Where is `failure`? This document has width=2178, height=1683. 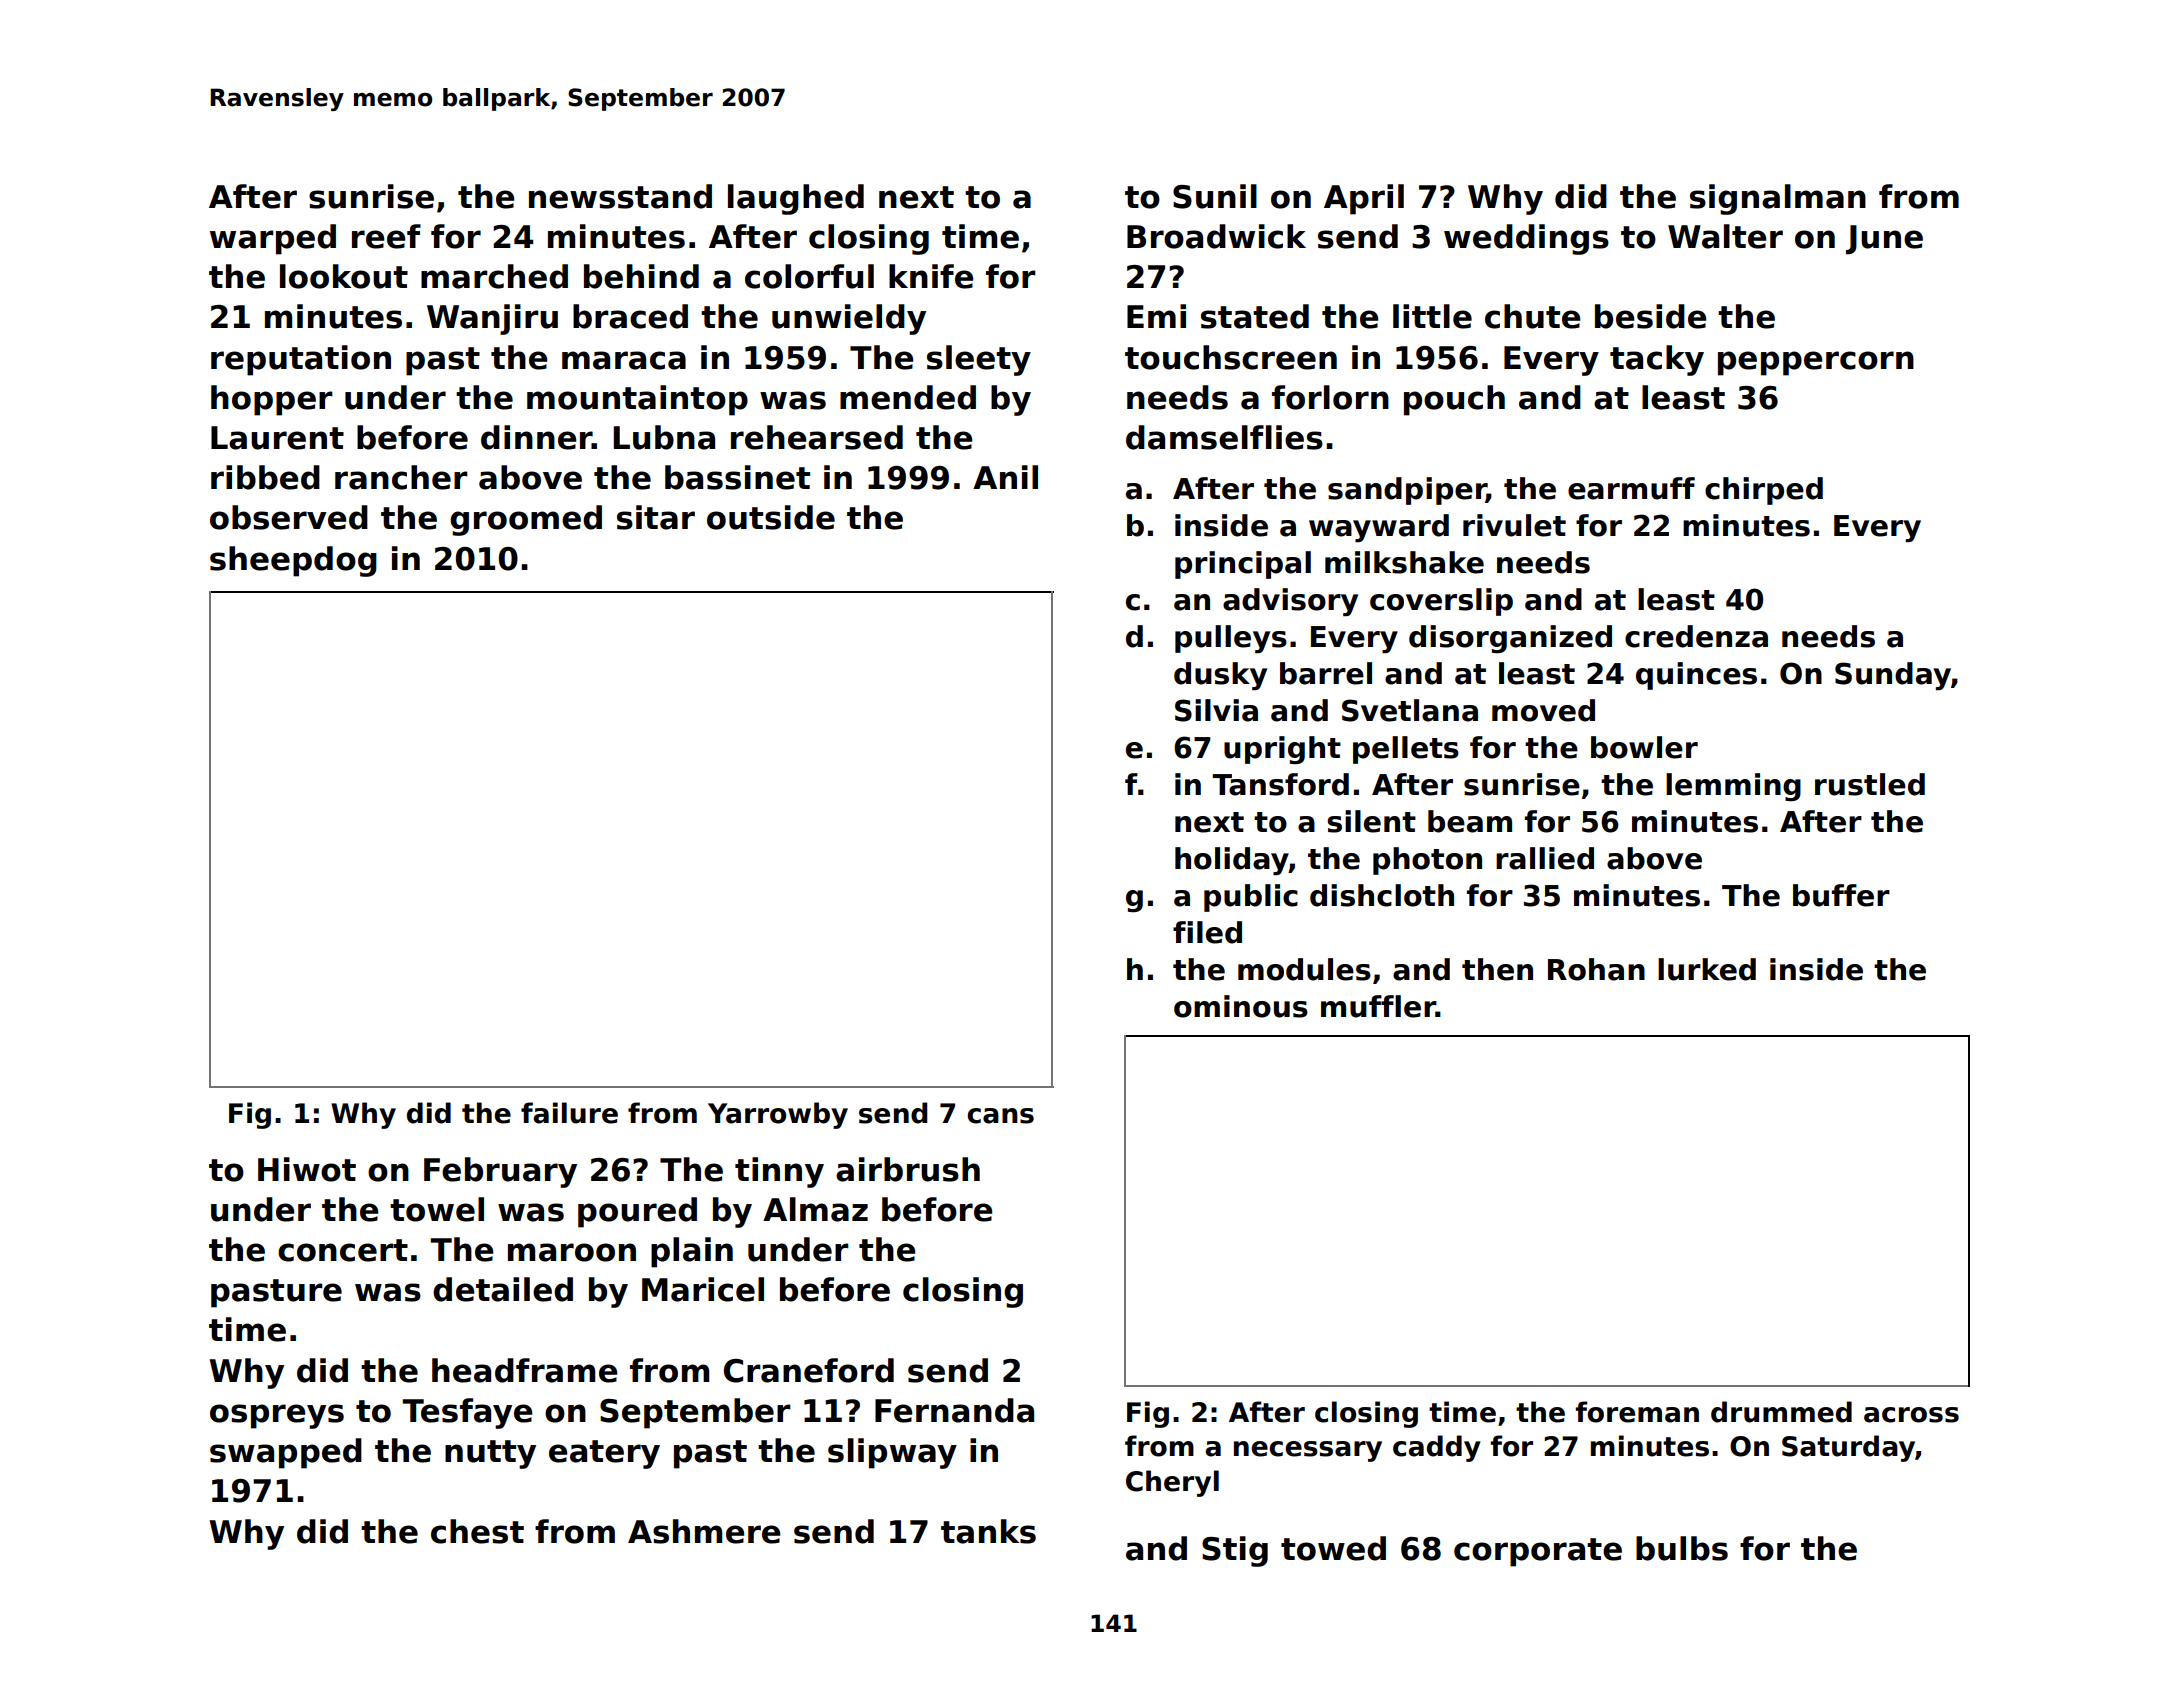
failure is located at coordinates (569, 1113).
